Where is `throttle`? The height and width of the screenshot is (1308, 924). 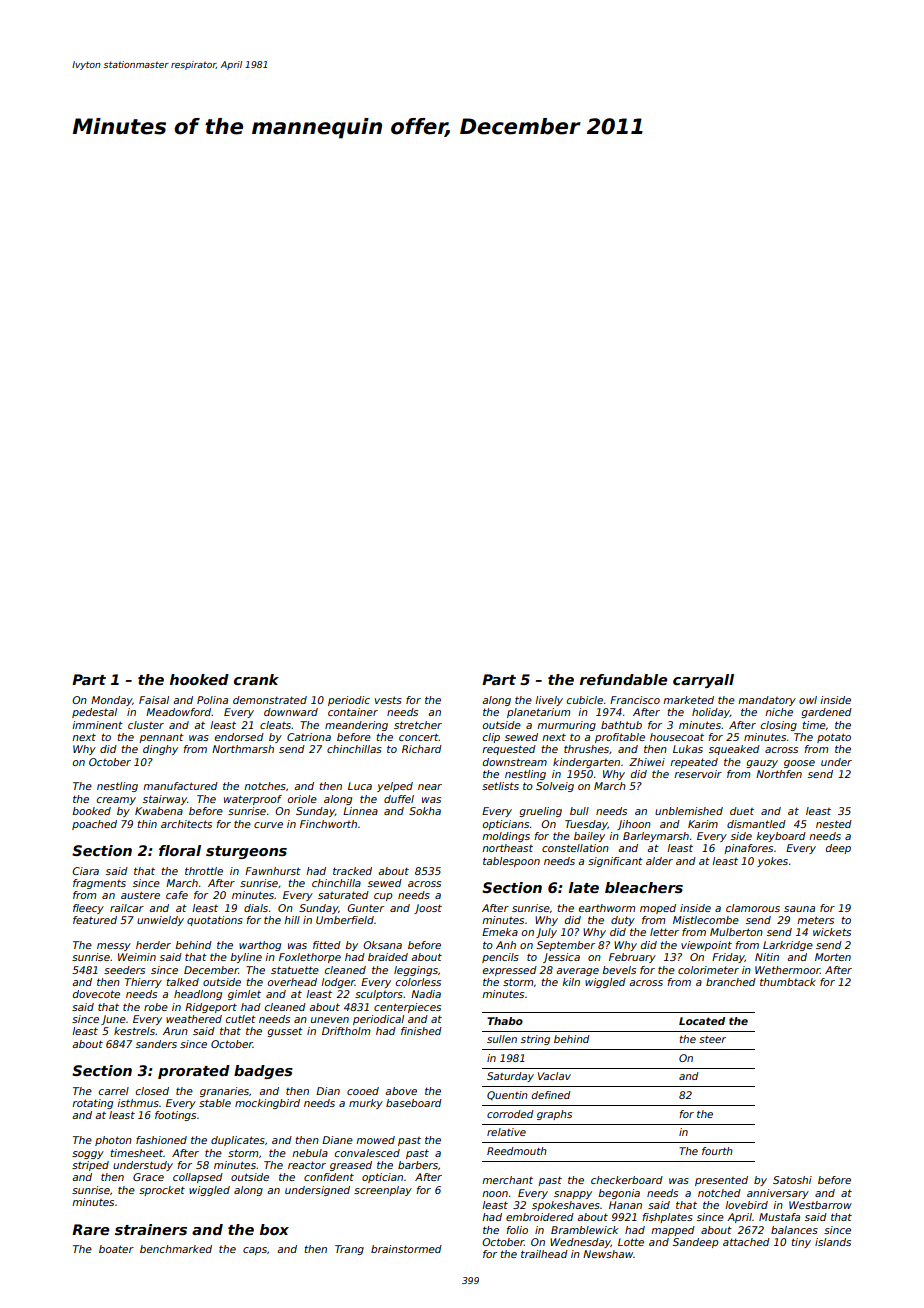 throttle is located at coordinates (204, 871).
